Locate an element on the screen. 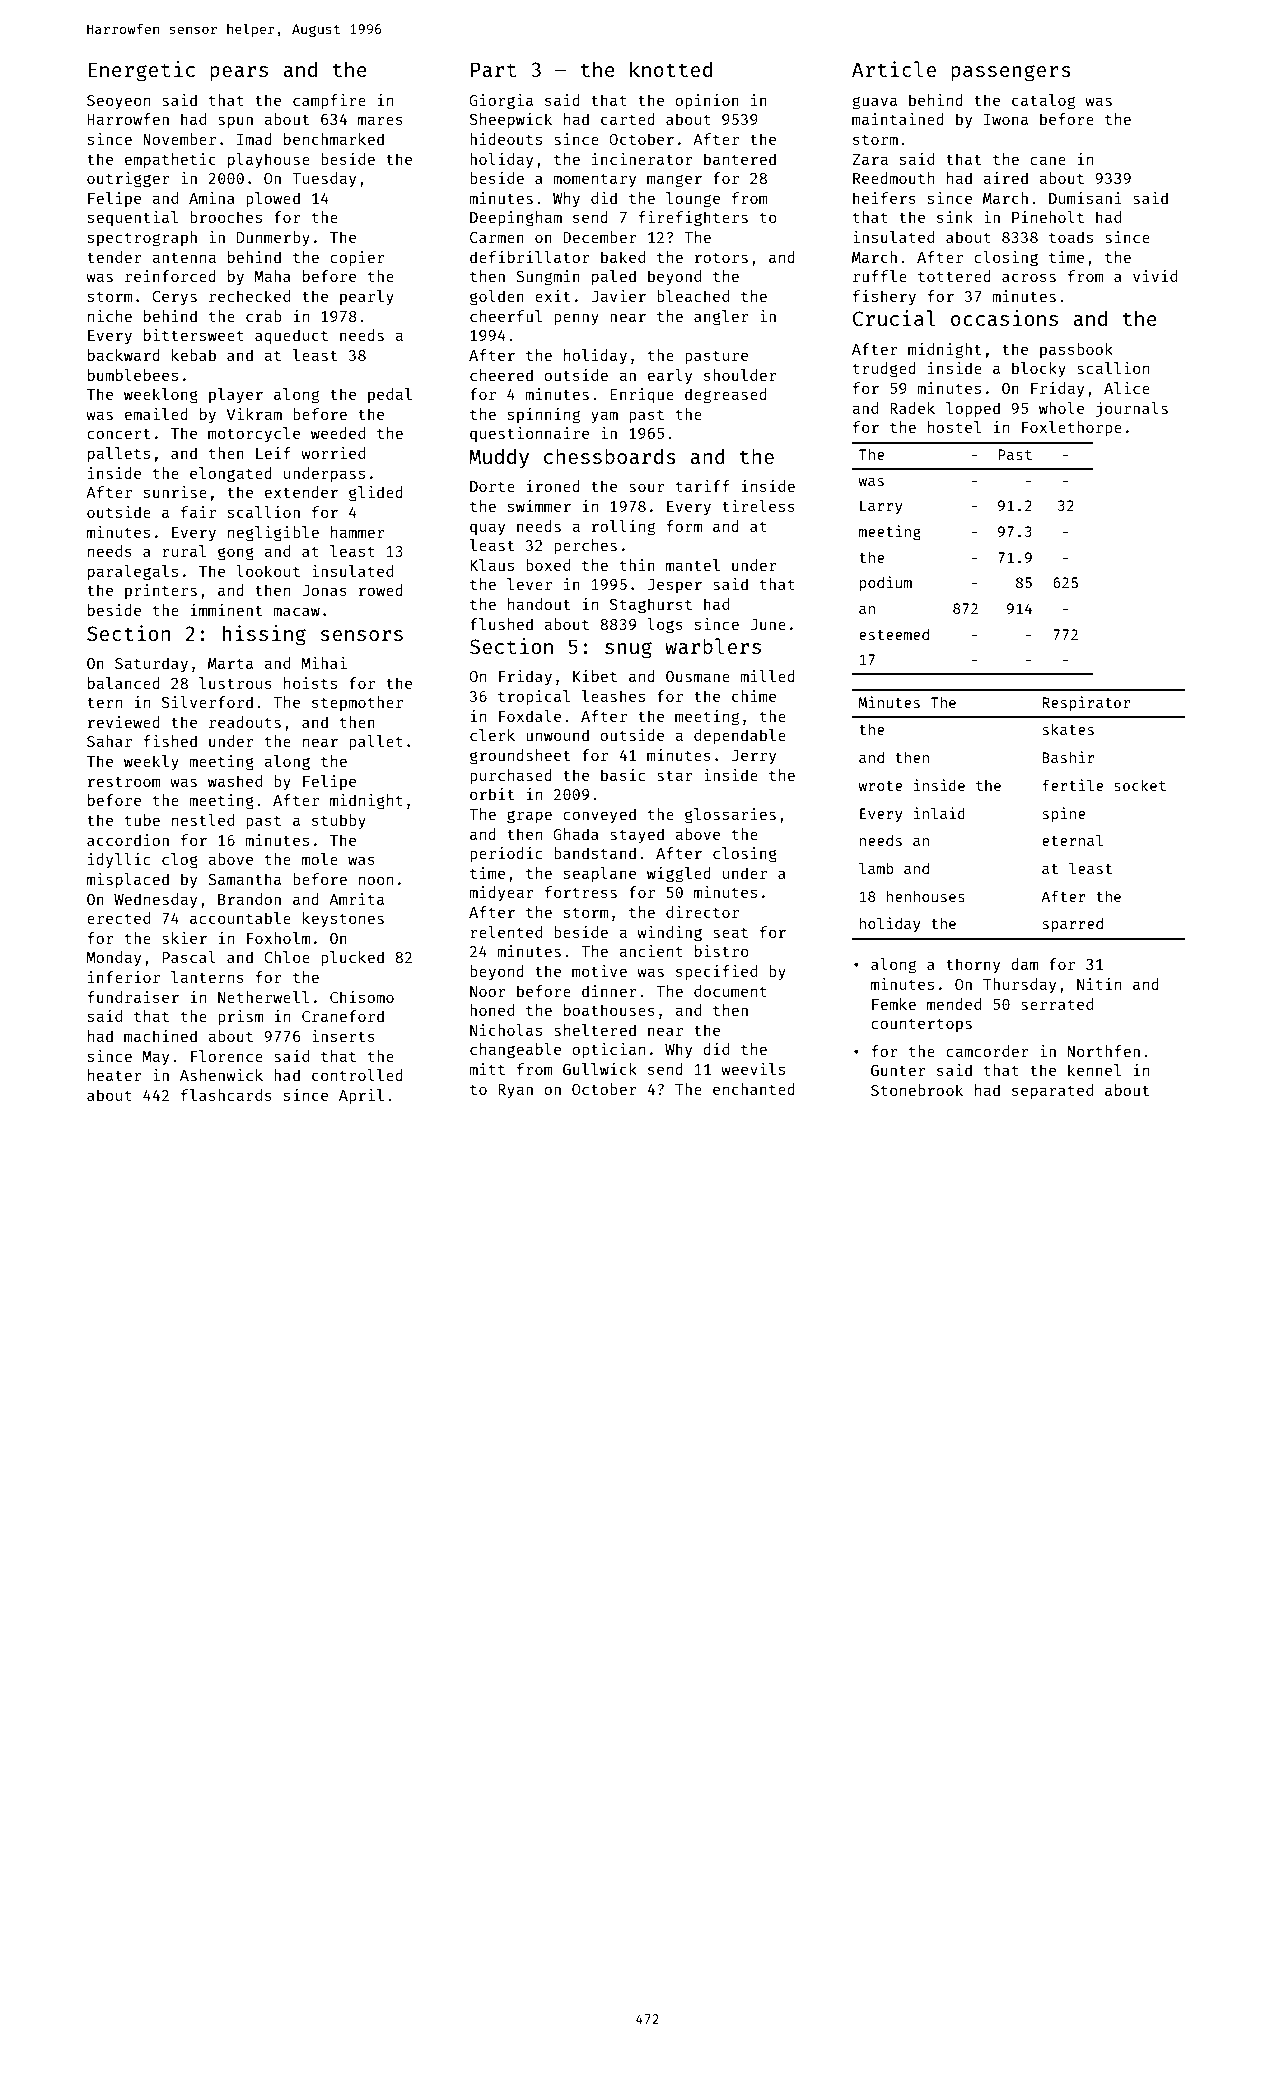 The height and width of the screenshot is (2094, 1271). pears is located at coordinates (239, 74).
